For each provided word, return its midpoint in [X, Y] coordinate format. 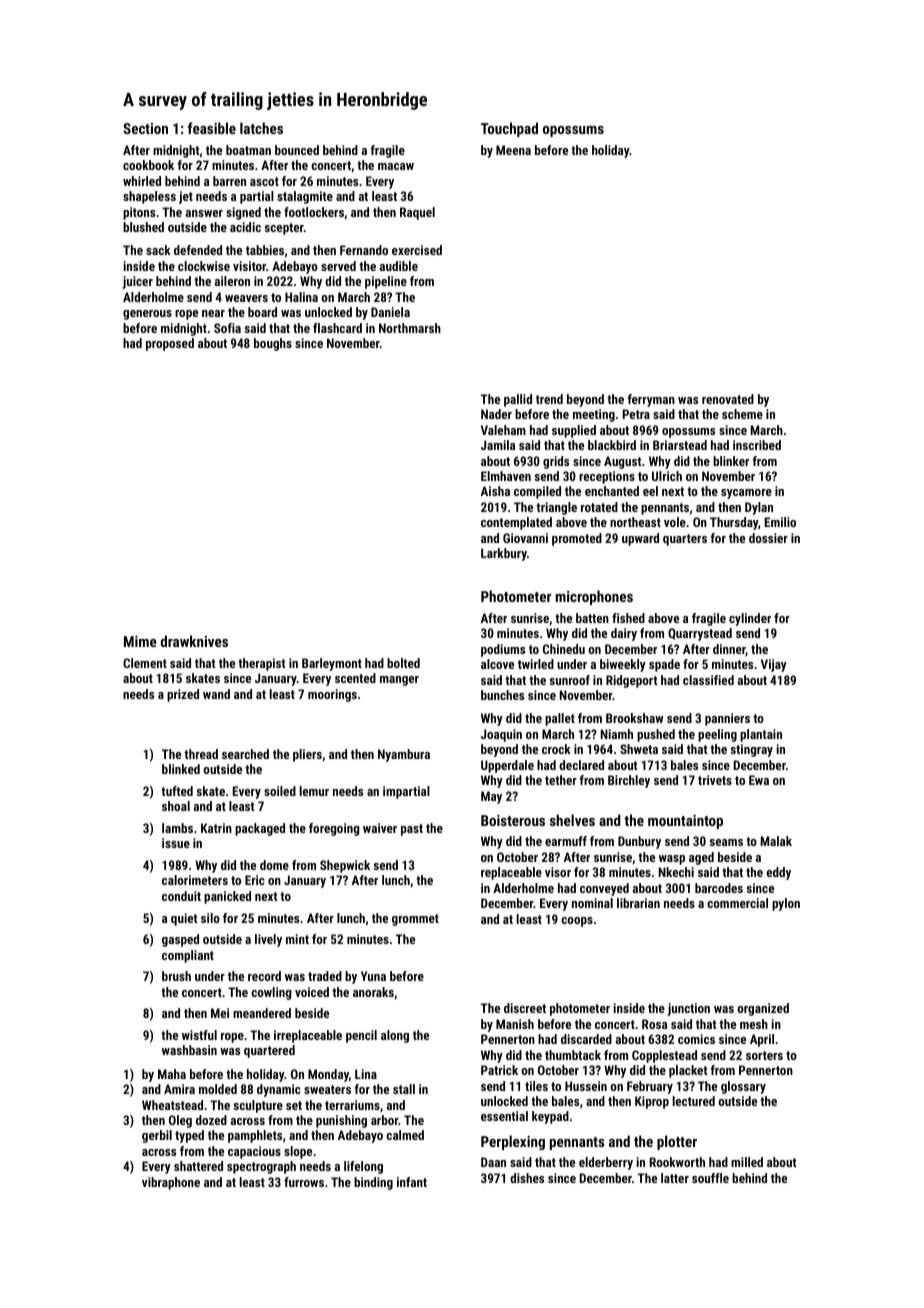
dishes [527, 1178]
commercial [737, 903]
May [491, 797]
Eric [255, 880]
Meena [513, 150]
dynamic [279, 1090]
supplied [574, 431]
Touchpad [509, 129]
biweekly [623, 665]
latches [261, 128]
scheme [742, 414]
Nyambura [404, 755]
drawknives [194, 641]
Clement [145, 663]
